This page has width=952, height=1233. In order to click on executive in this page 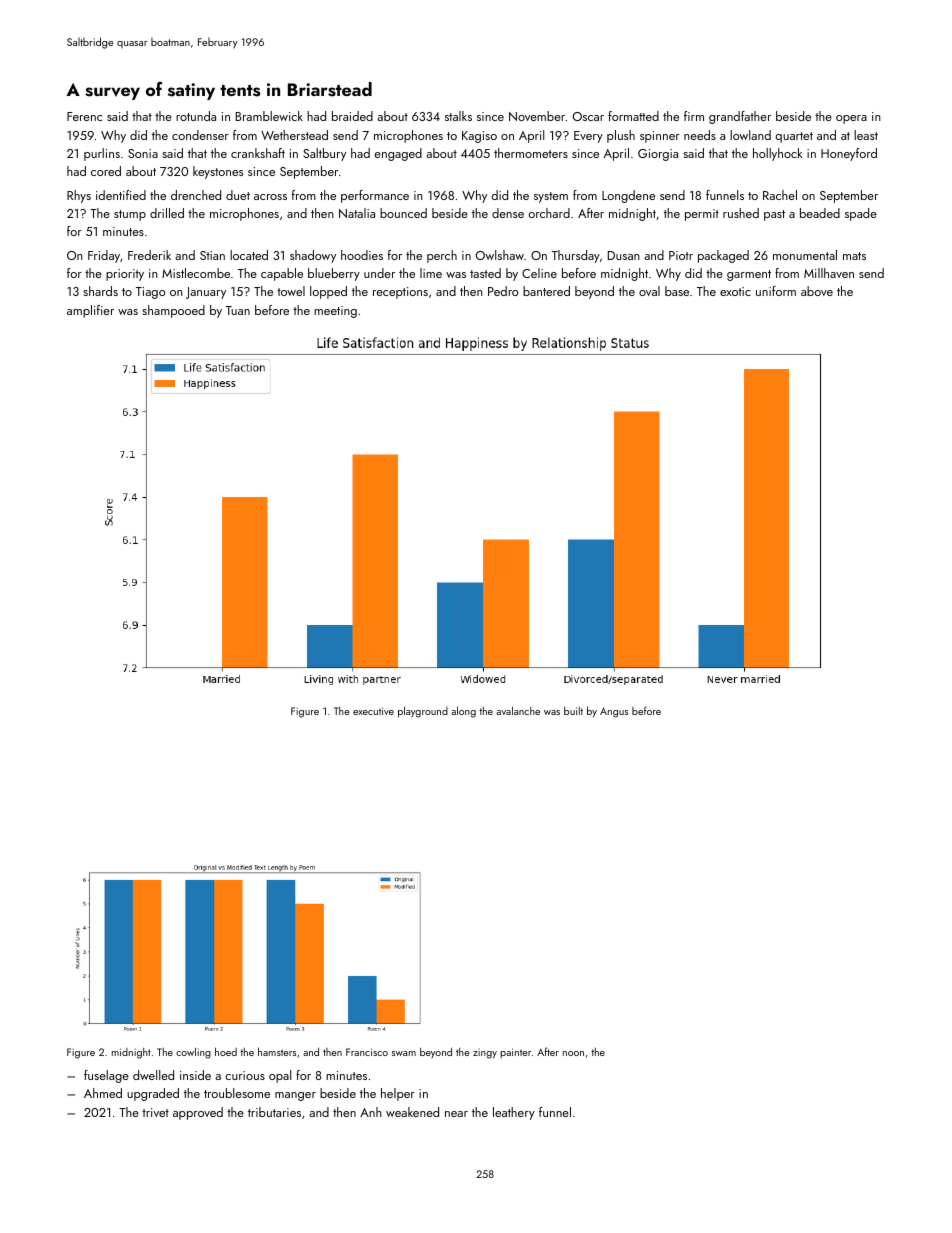, I will do `click(373, 711)`.
